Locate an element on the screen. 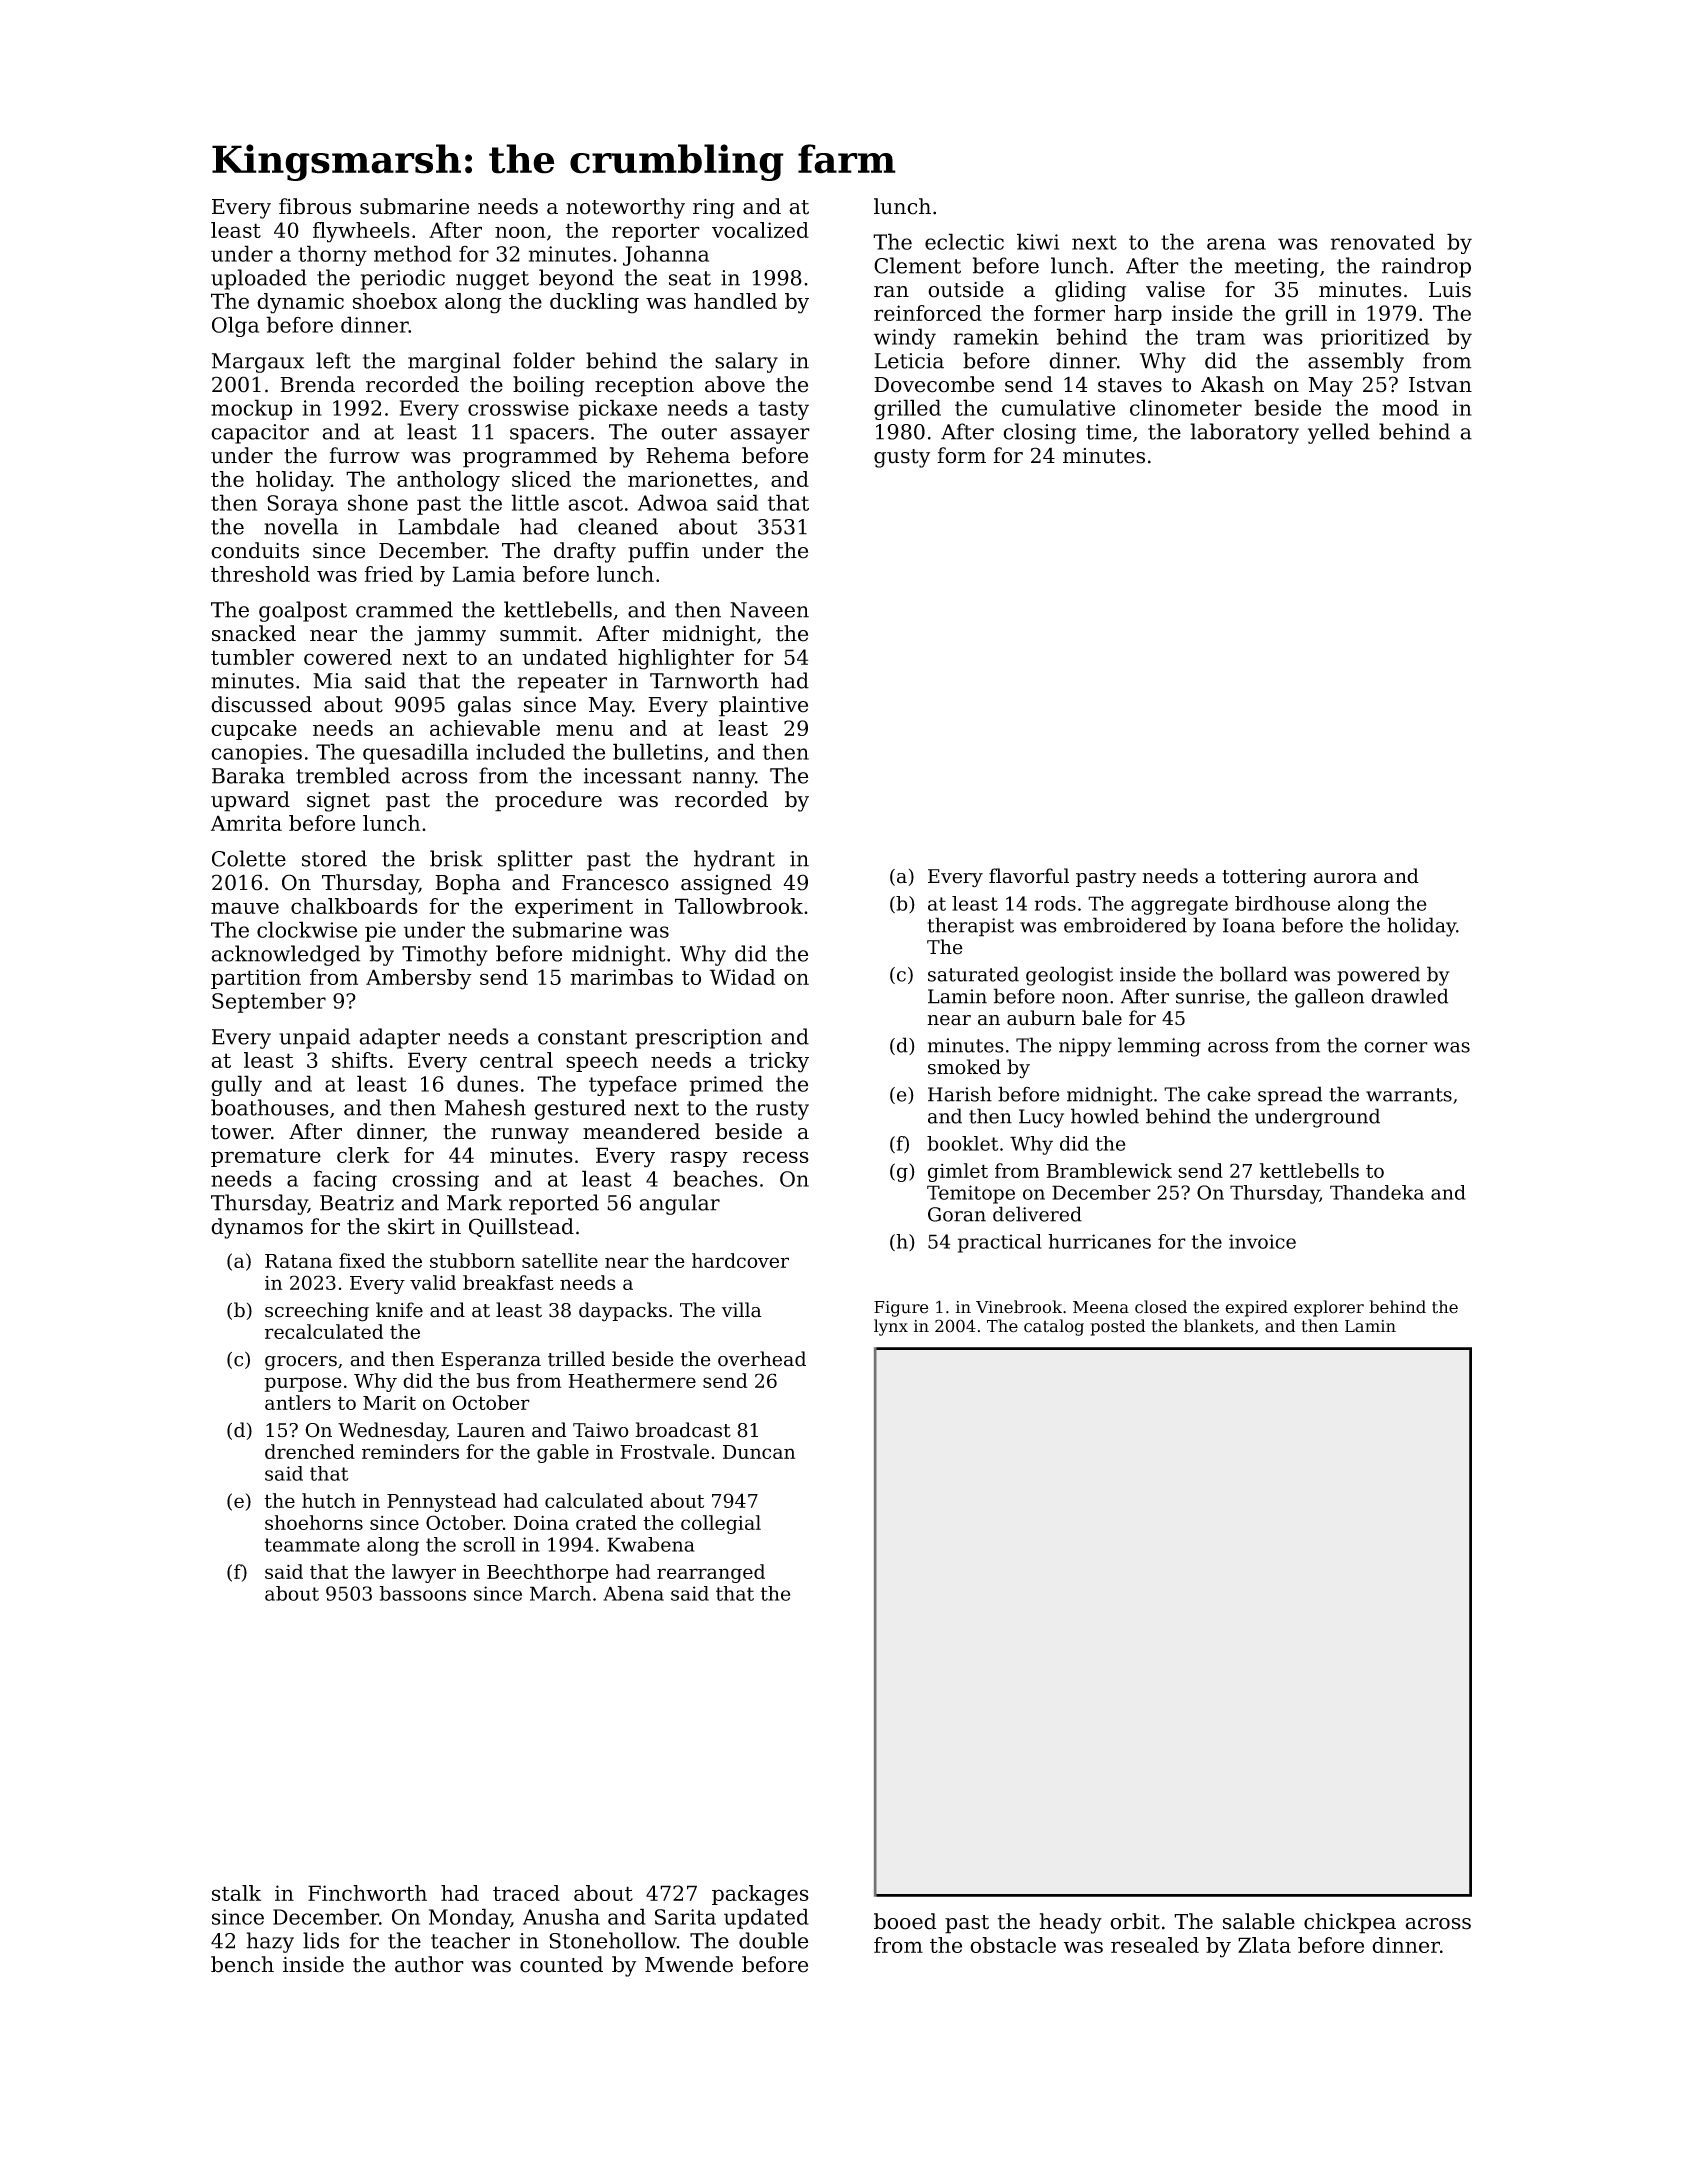 The image size is (1683, 2178). geologist is located at coordinates (1069, 976).
